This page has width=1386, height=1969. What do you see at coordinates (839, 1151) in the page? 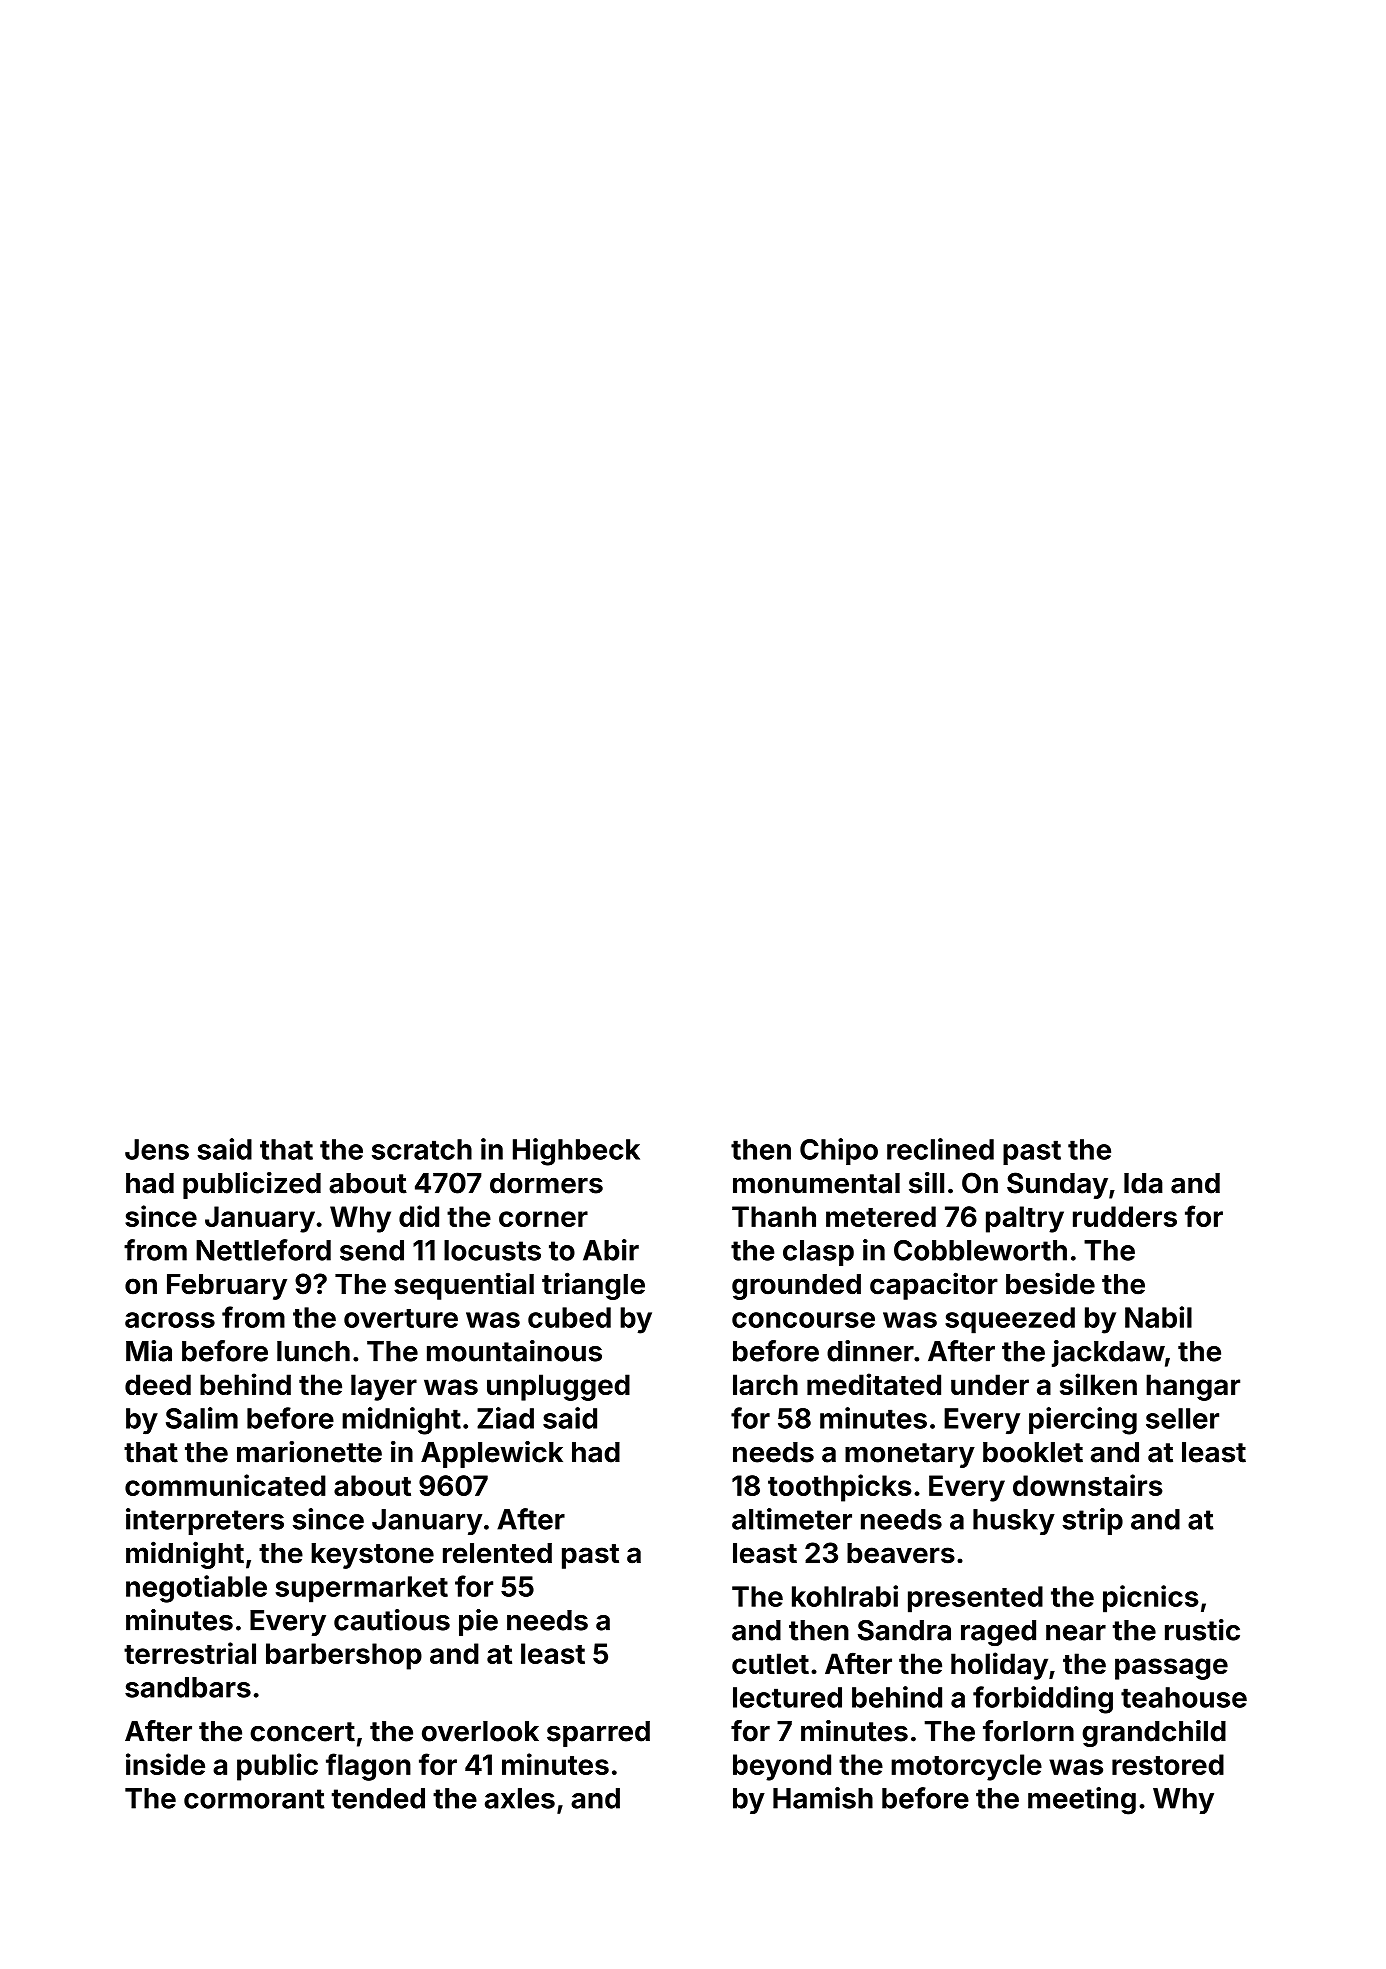
I see `Chipo` at bounding box center [839, 1151].
